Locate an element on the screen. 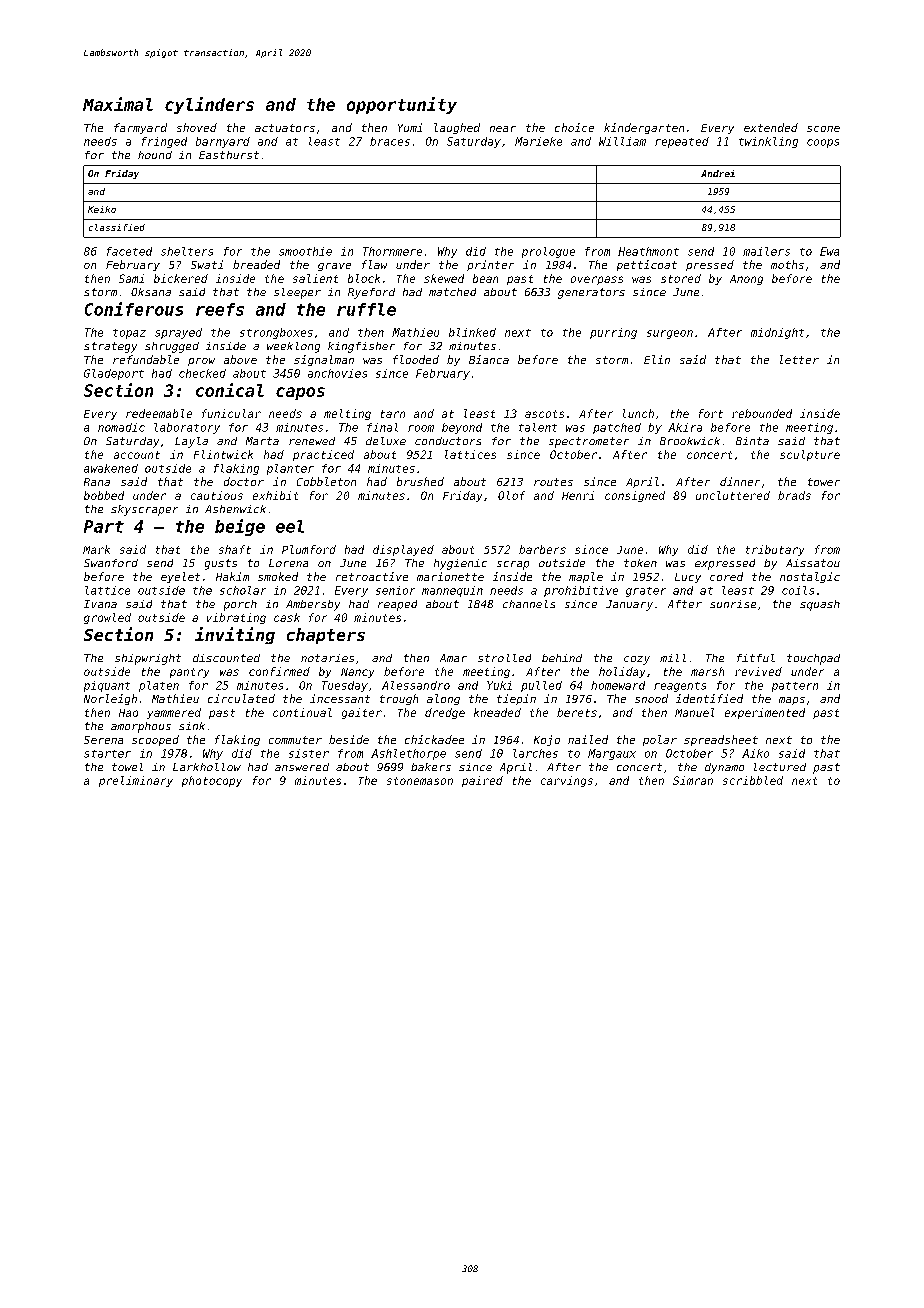 Image resolution: width=924 pixels, height=1308 pixels. Binta is located at coordinates (752, 441).
